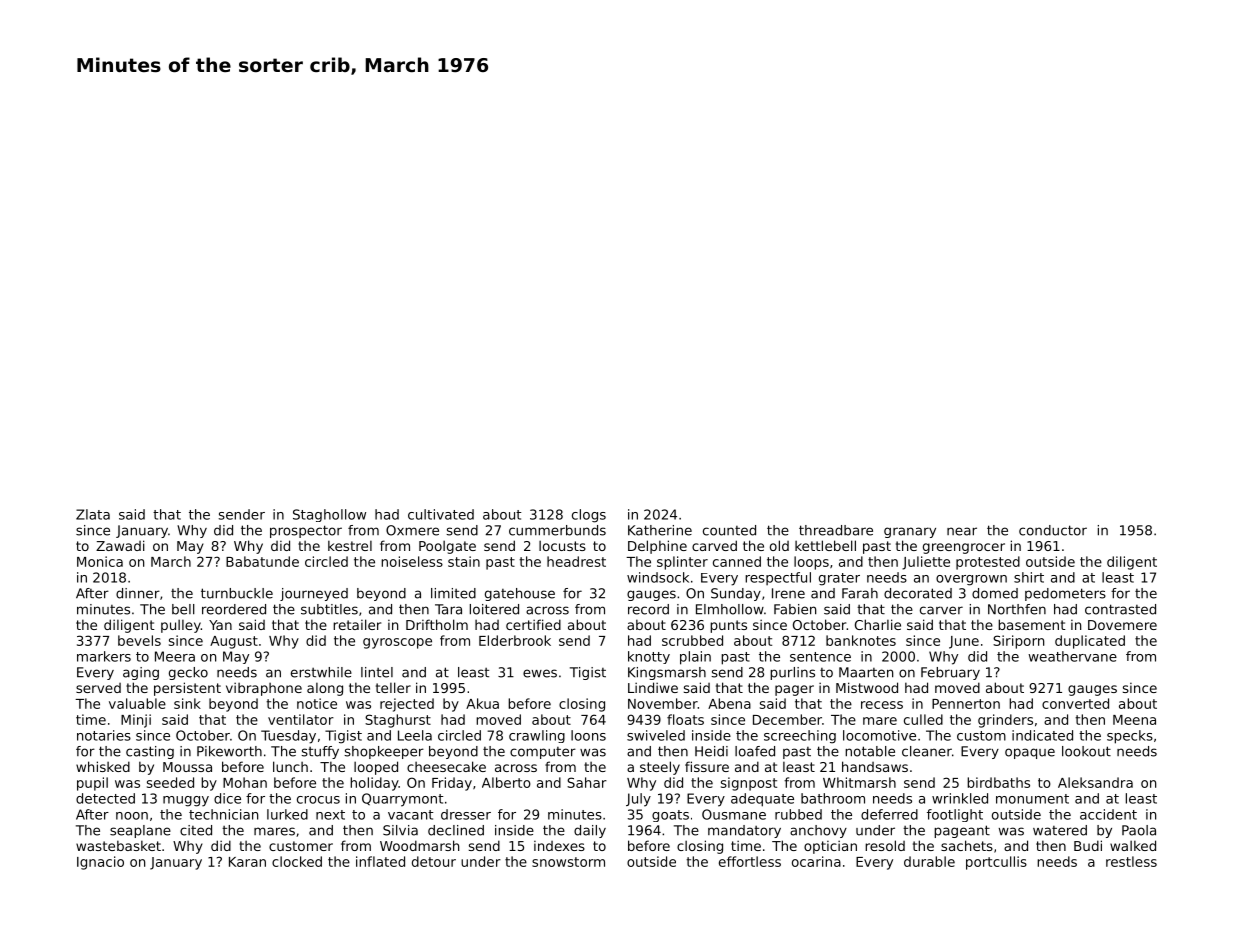  Describe the element at coordinates (132, 816) in the screenshot. I see `noon` at that location.
